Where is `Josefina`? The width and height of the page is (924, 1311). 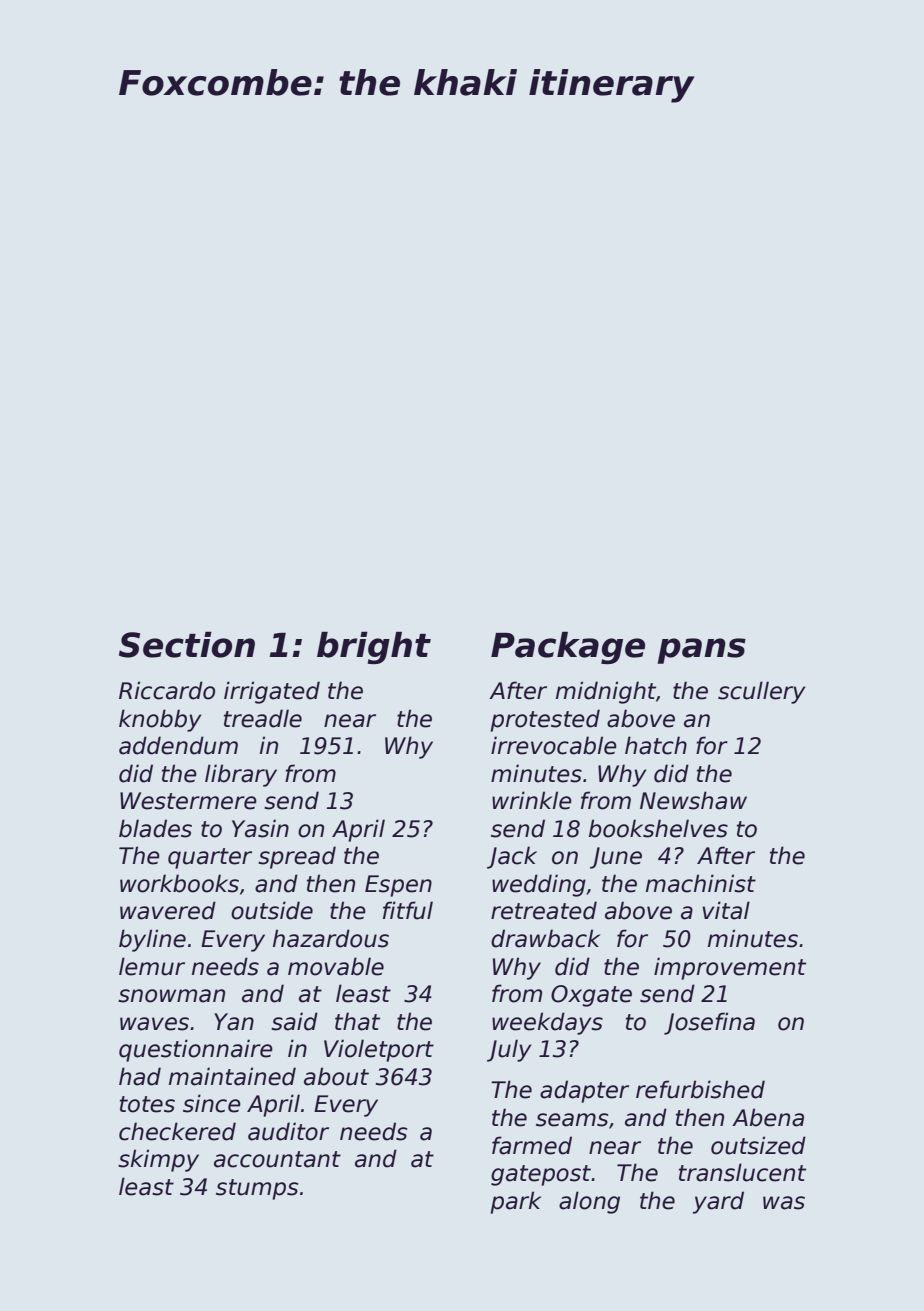
Josefina is located at coordinates (709, 1023).
